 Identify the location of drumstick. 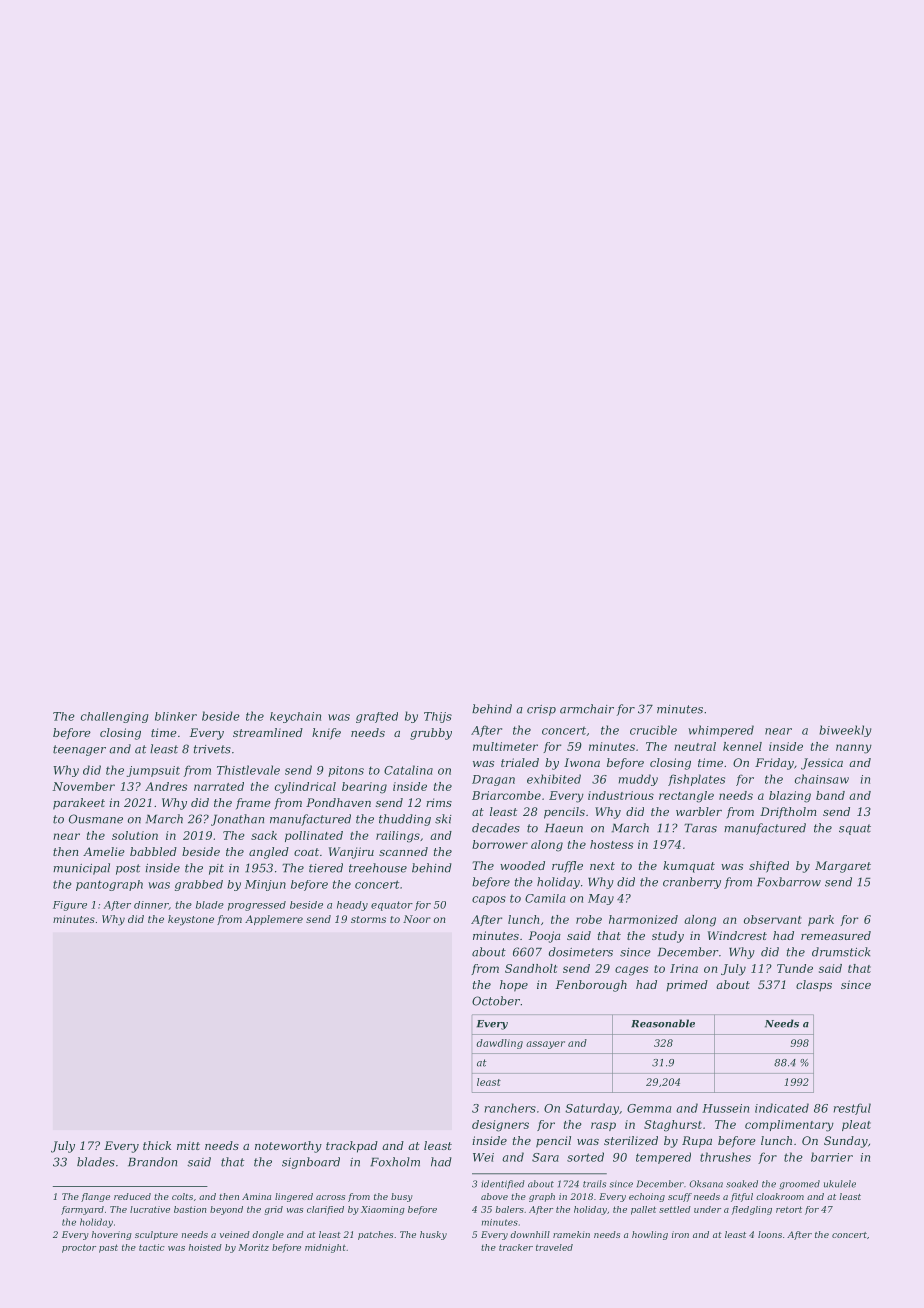
(841, 952).
